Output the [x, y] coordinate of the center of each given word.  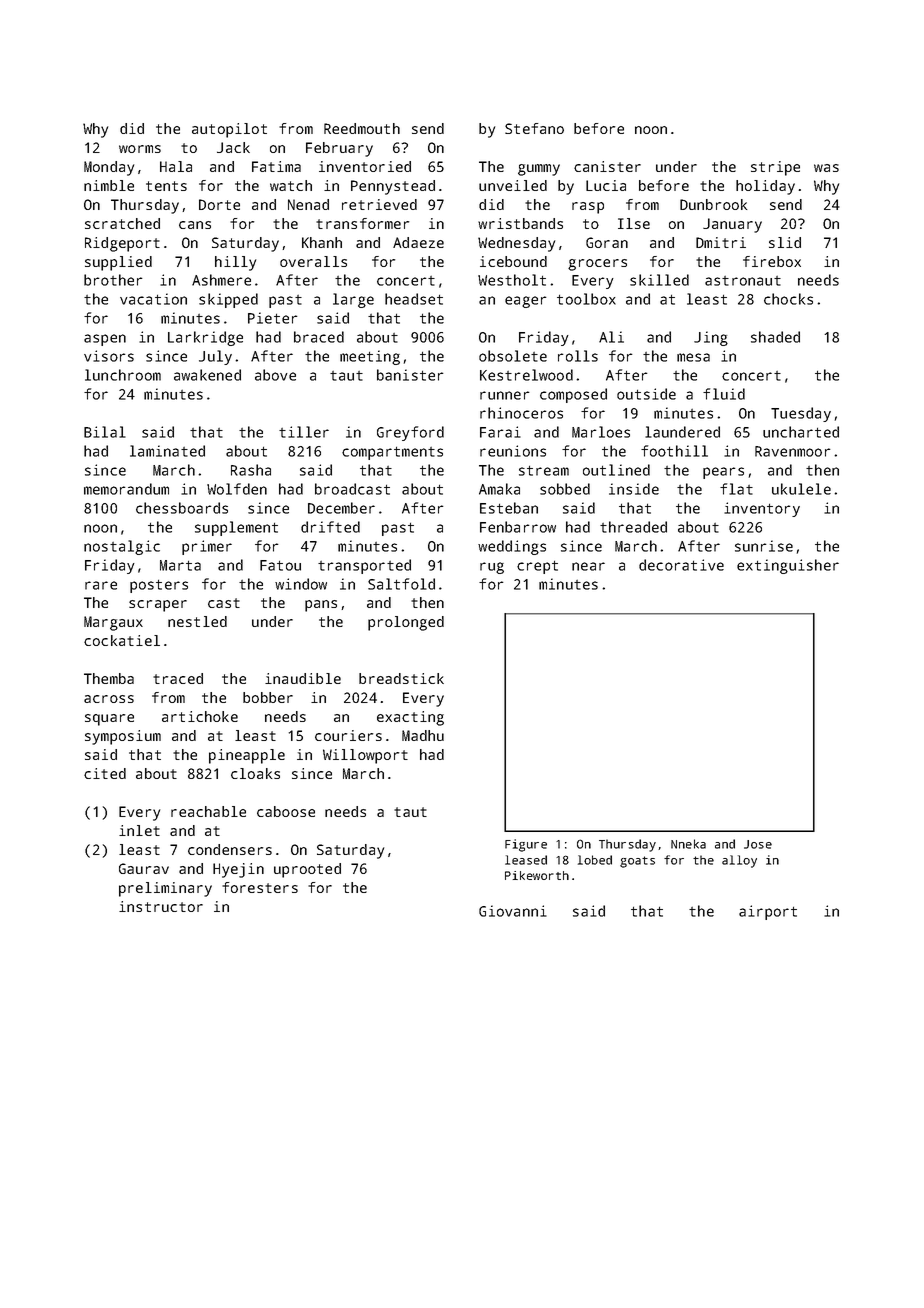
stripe [775, 168]
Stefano [534, 128]
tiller [304, 432]
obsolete [513, 356]
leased [526, 860]
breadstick [401, 678]
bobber [268, 697]
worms [140, 149]
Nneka [688, 844]
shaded [775, 337]
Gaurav [144, 868]
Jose [758, 844]
